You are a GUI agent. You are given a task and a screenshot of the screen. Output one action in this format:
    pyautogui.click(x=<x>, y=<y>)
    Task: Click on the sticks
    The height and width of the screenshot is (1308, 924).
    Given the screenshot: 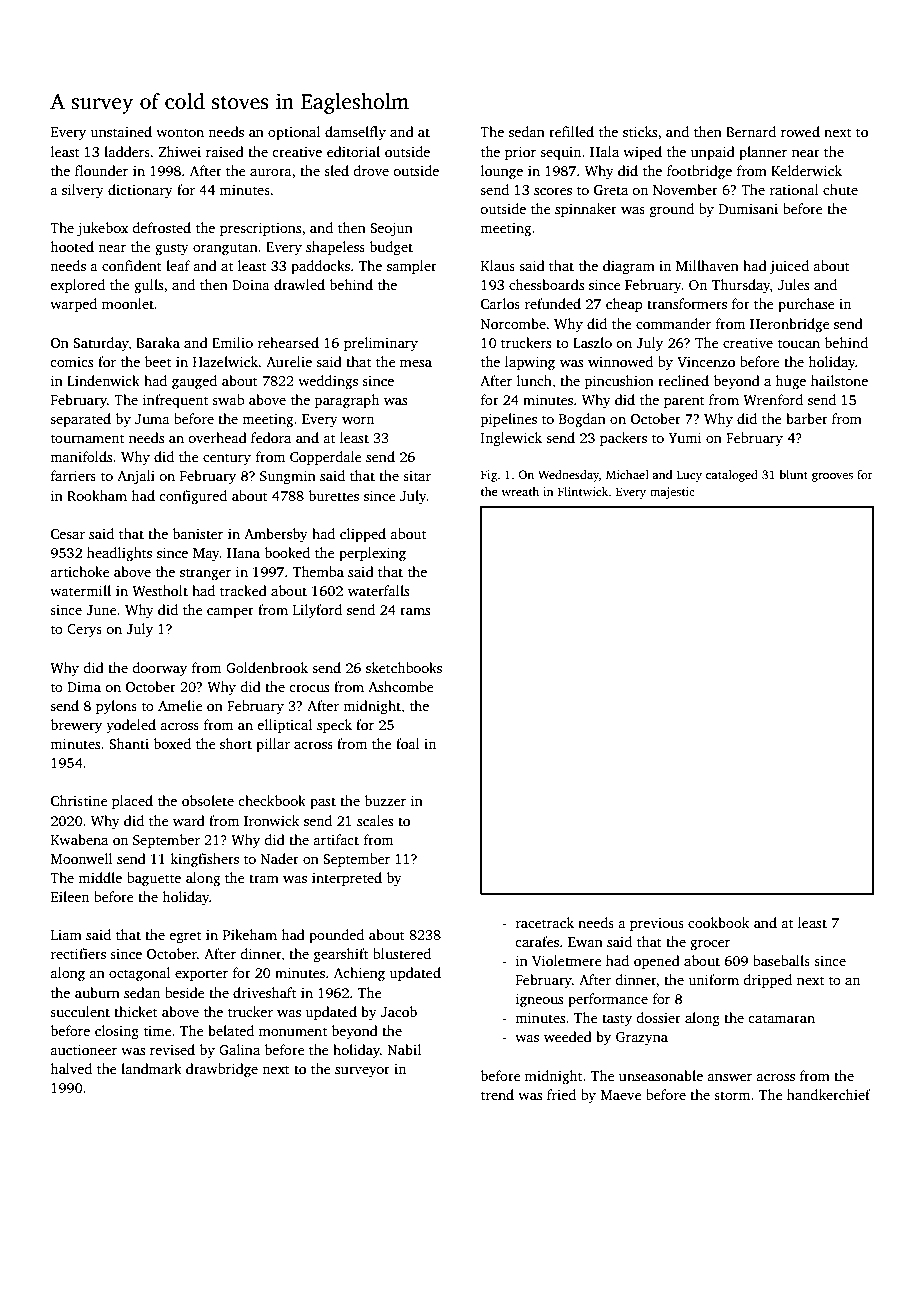 What is the action you would take?
    pyautogui.click(x=640, y=131)
